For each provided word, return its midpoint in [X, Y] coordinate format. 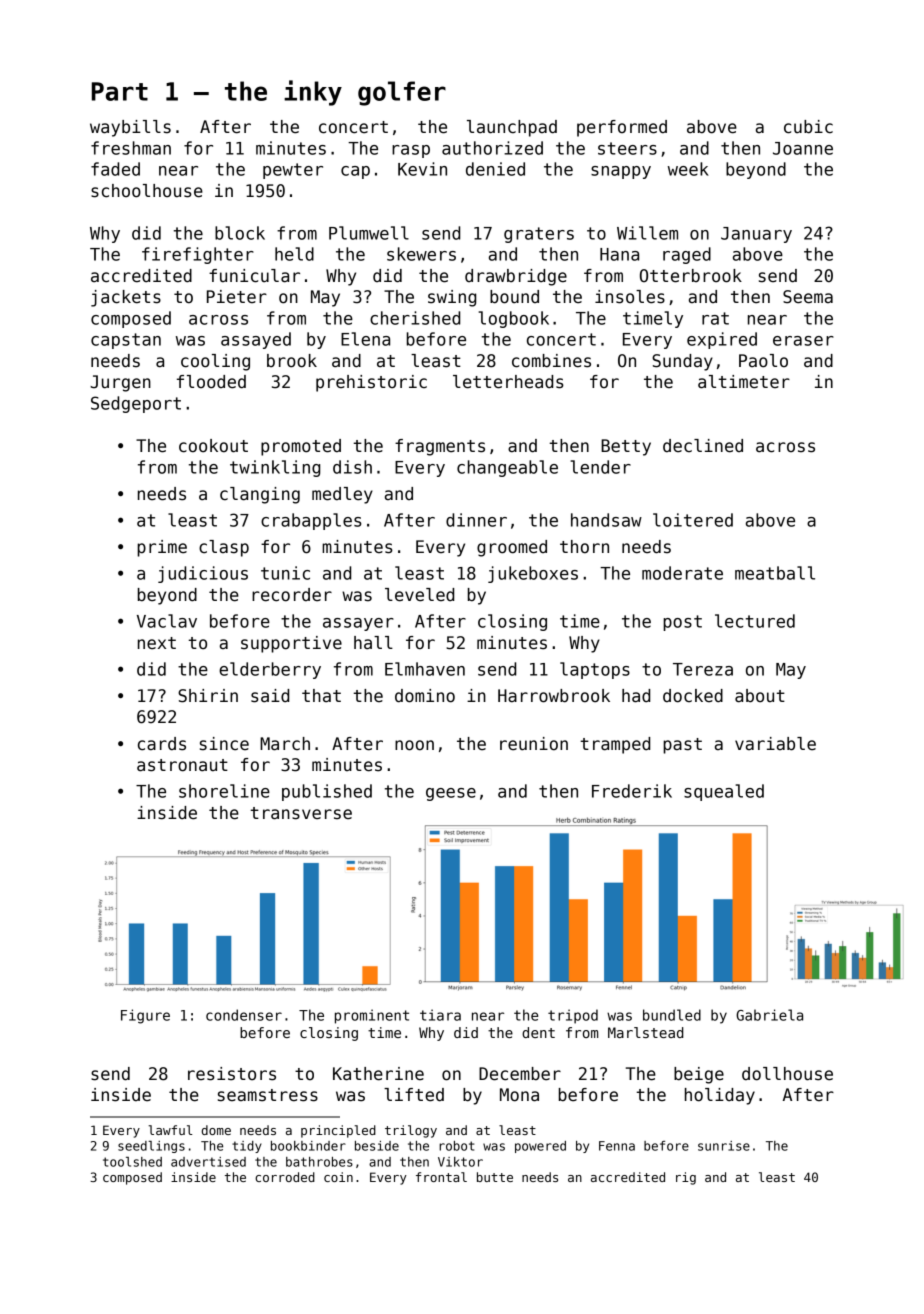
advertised [208, 1162]
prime [162, 548]
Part [120, 91]
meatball [775, 573]
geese [451, 794]
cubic [808, 127]
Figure [145, 1016]
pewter [293, 171]
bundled [672, 1015]
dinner [476, 520]
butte [495, 1177]
